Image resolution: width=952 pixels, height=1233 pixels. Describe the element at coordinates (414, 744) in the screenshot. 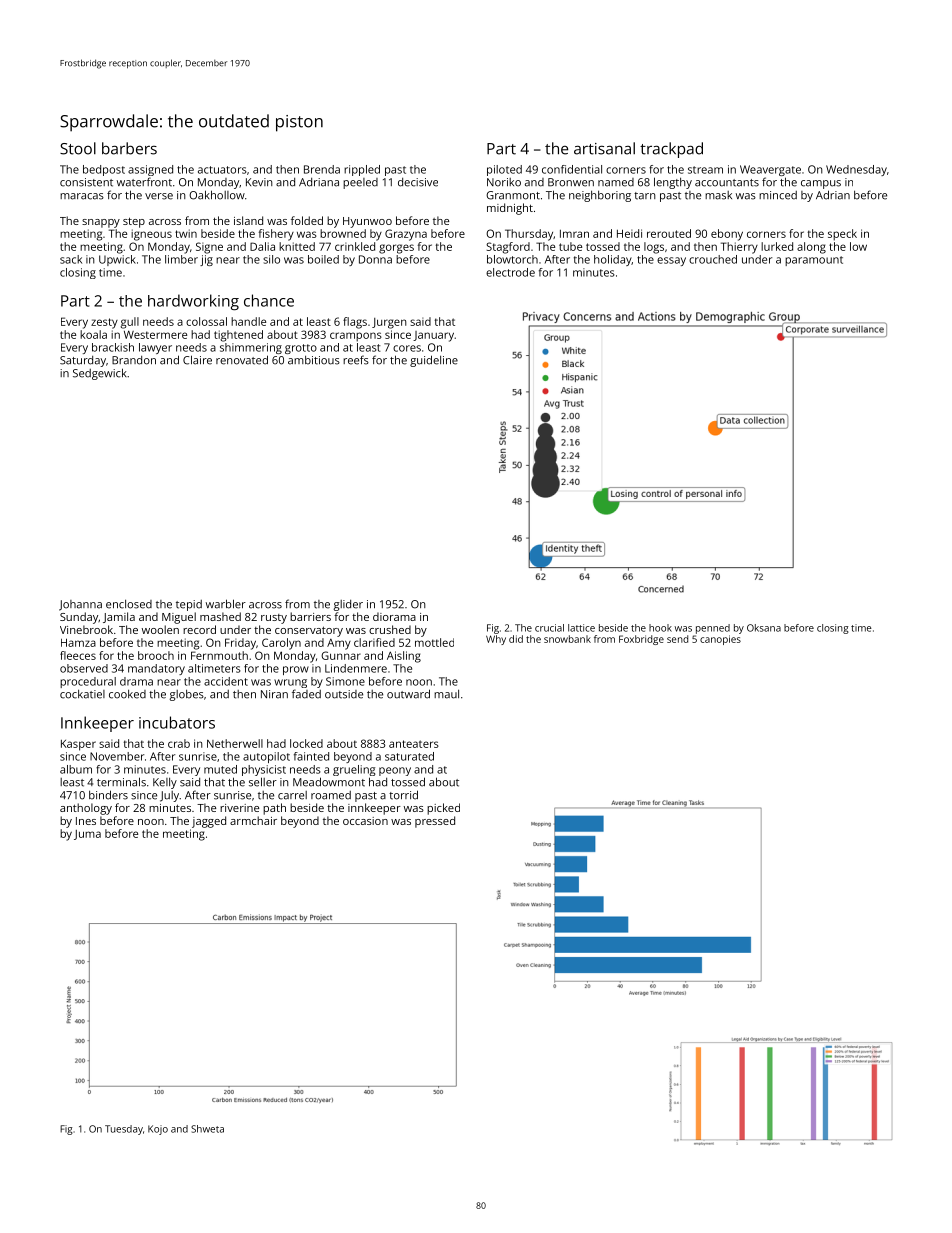

I see `anteaters` at that location.
